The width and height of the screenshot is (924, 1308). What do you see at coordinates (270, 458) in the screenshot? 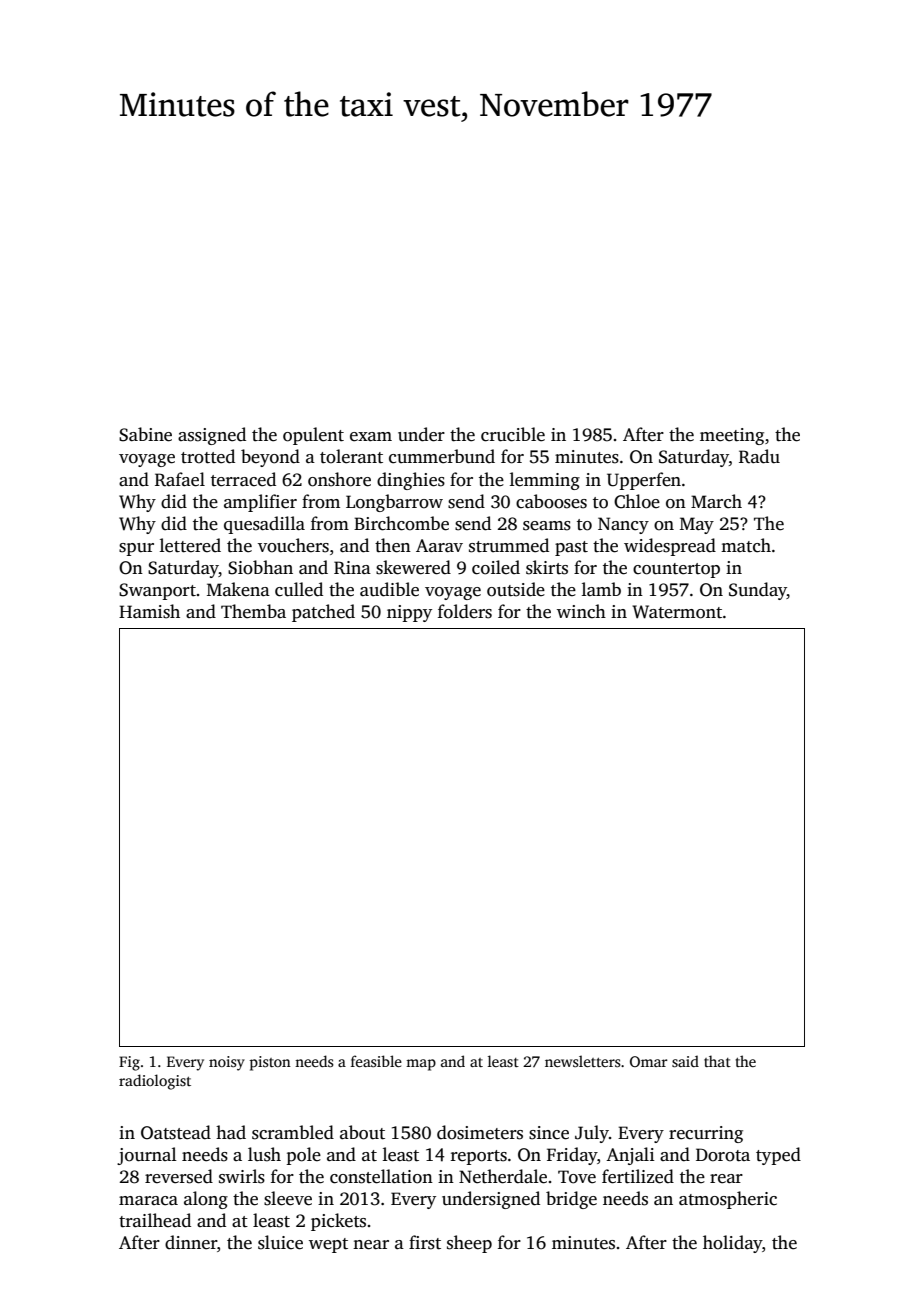
I see `beyond` at bounding box center [270, 458].
